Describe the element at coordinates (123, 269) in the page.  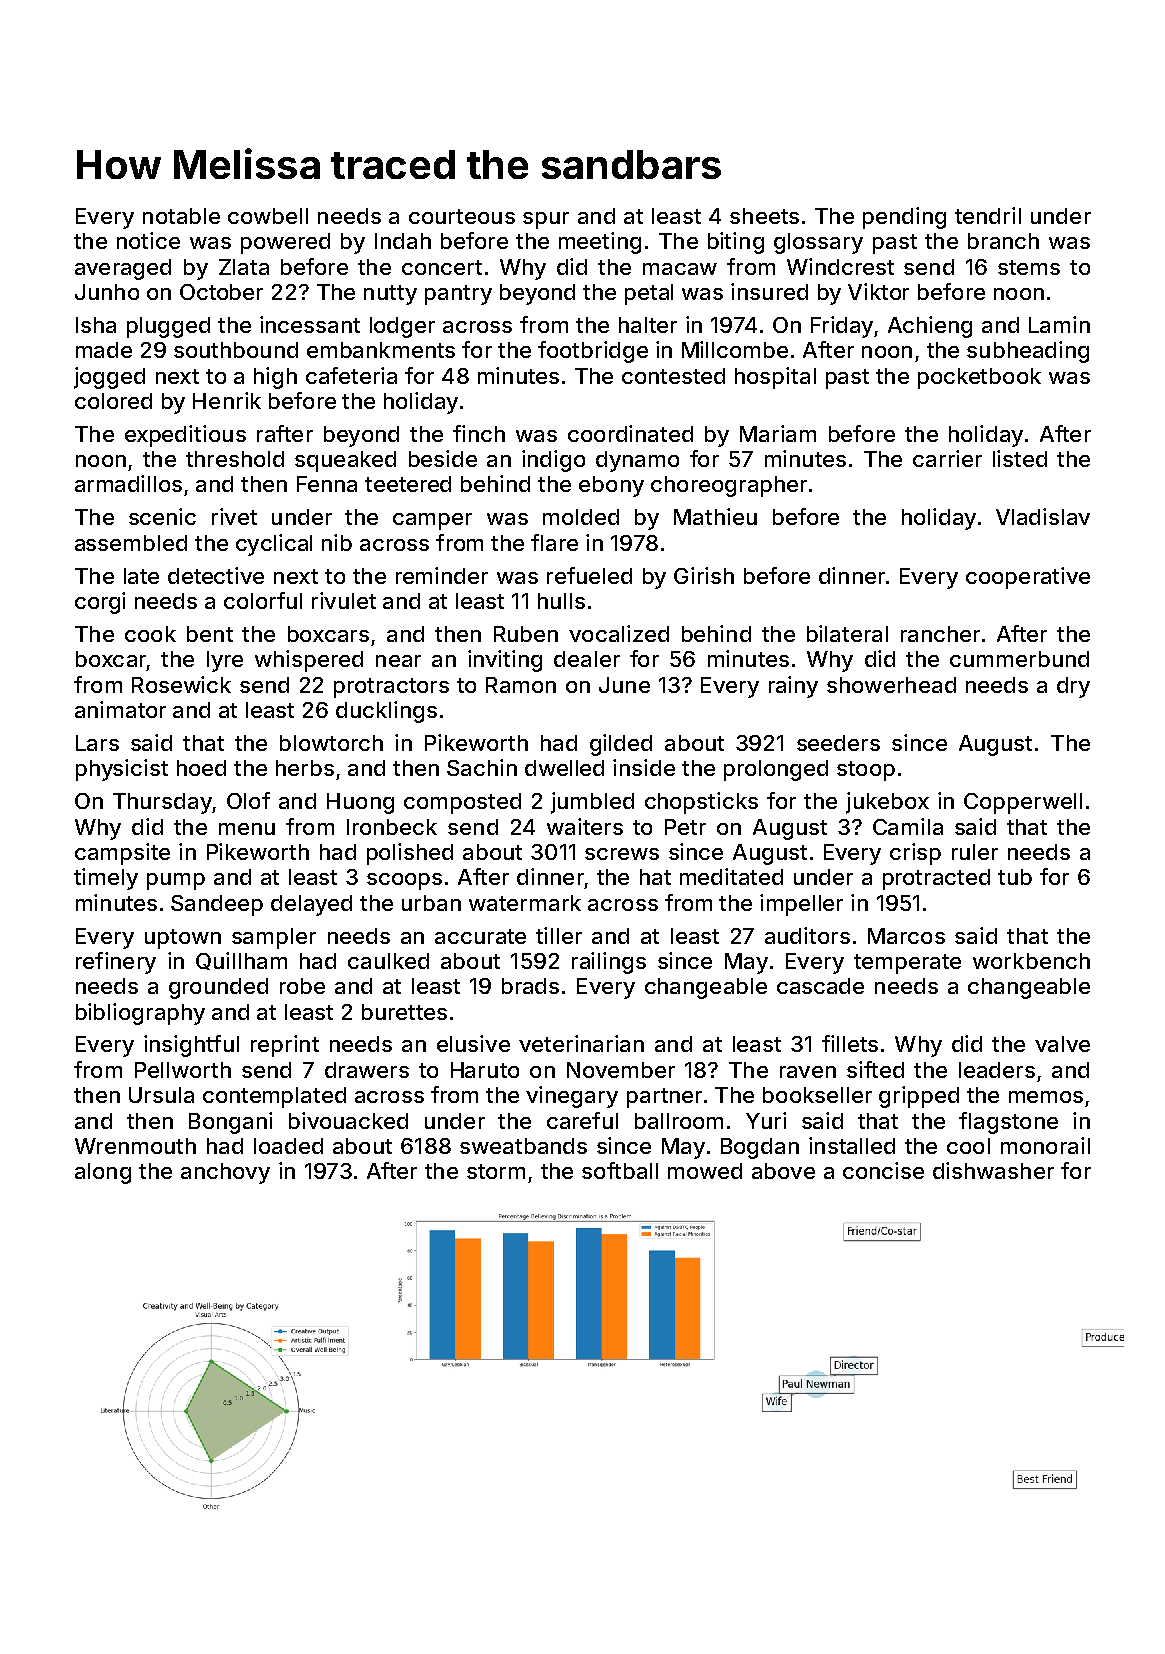
I see `averaged` at that location.
